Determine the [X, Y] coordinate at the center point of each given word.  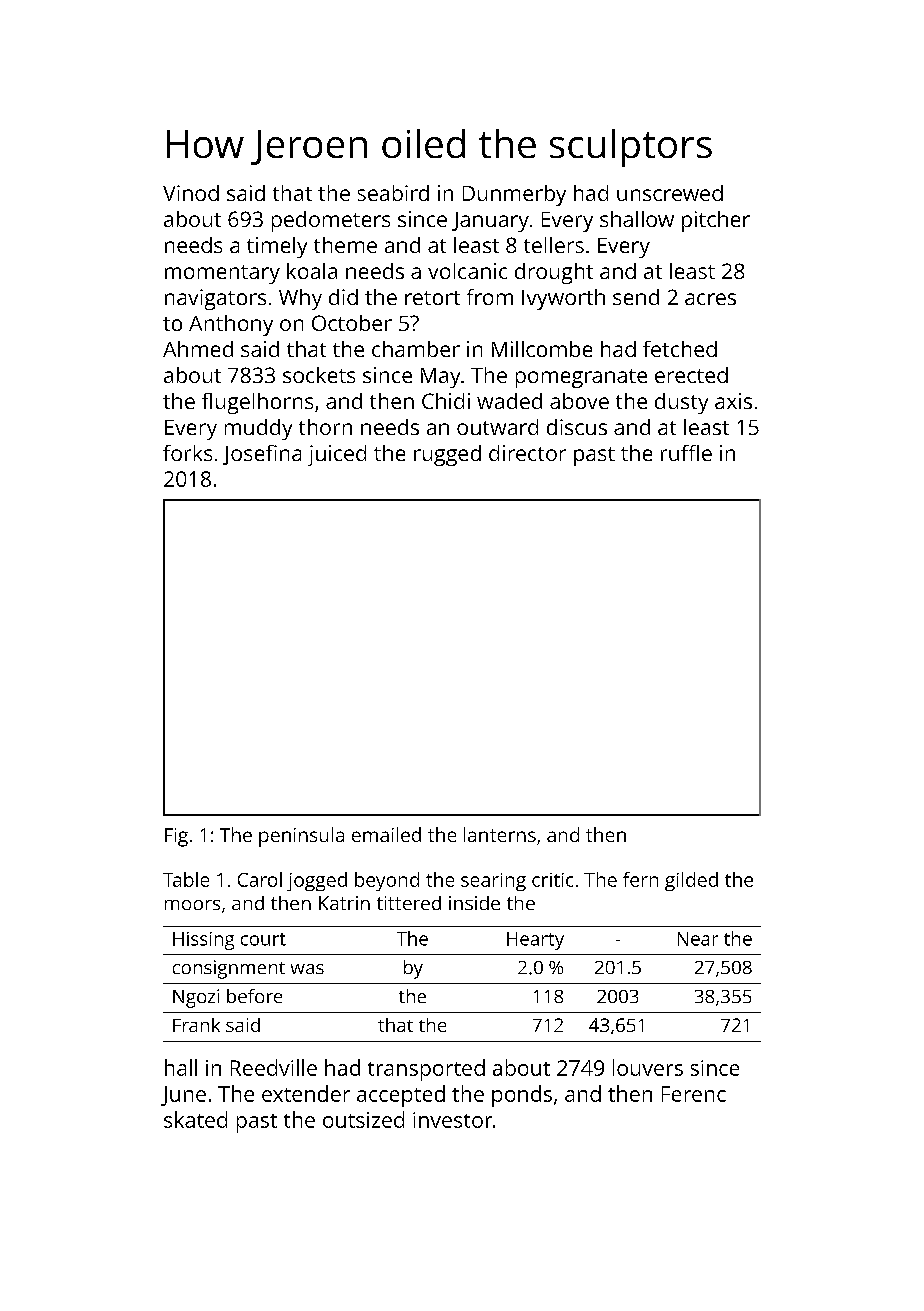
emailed [386, 834]
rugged [447, 455]
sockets [319, 375]
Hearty [535, 941]
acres [710, 299]
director [527, 453]
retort [432, 298]
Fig [176, 837]
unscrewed [670, 193]
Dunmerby [514, 195]
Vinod [191, 193]
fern [640, 879]
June [183, 1096]
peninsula [301, 837]
